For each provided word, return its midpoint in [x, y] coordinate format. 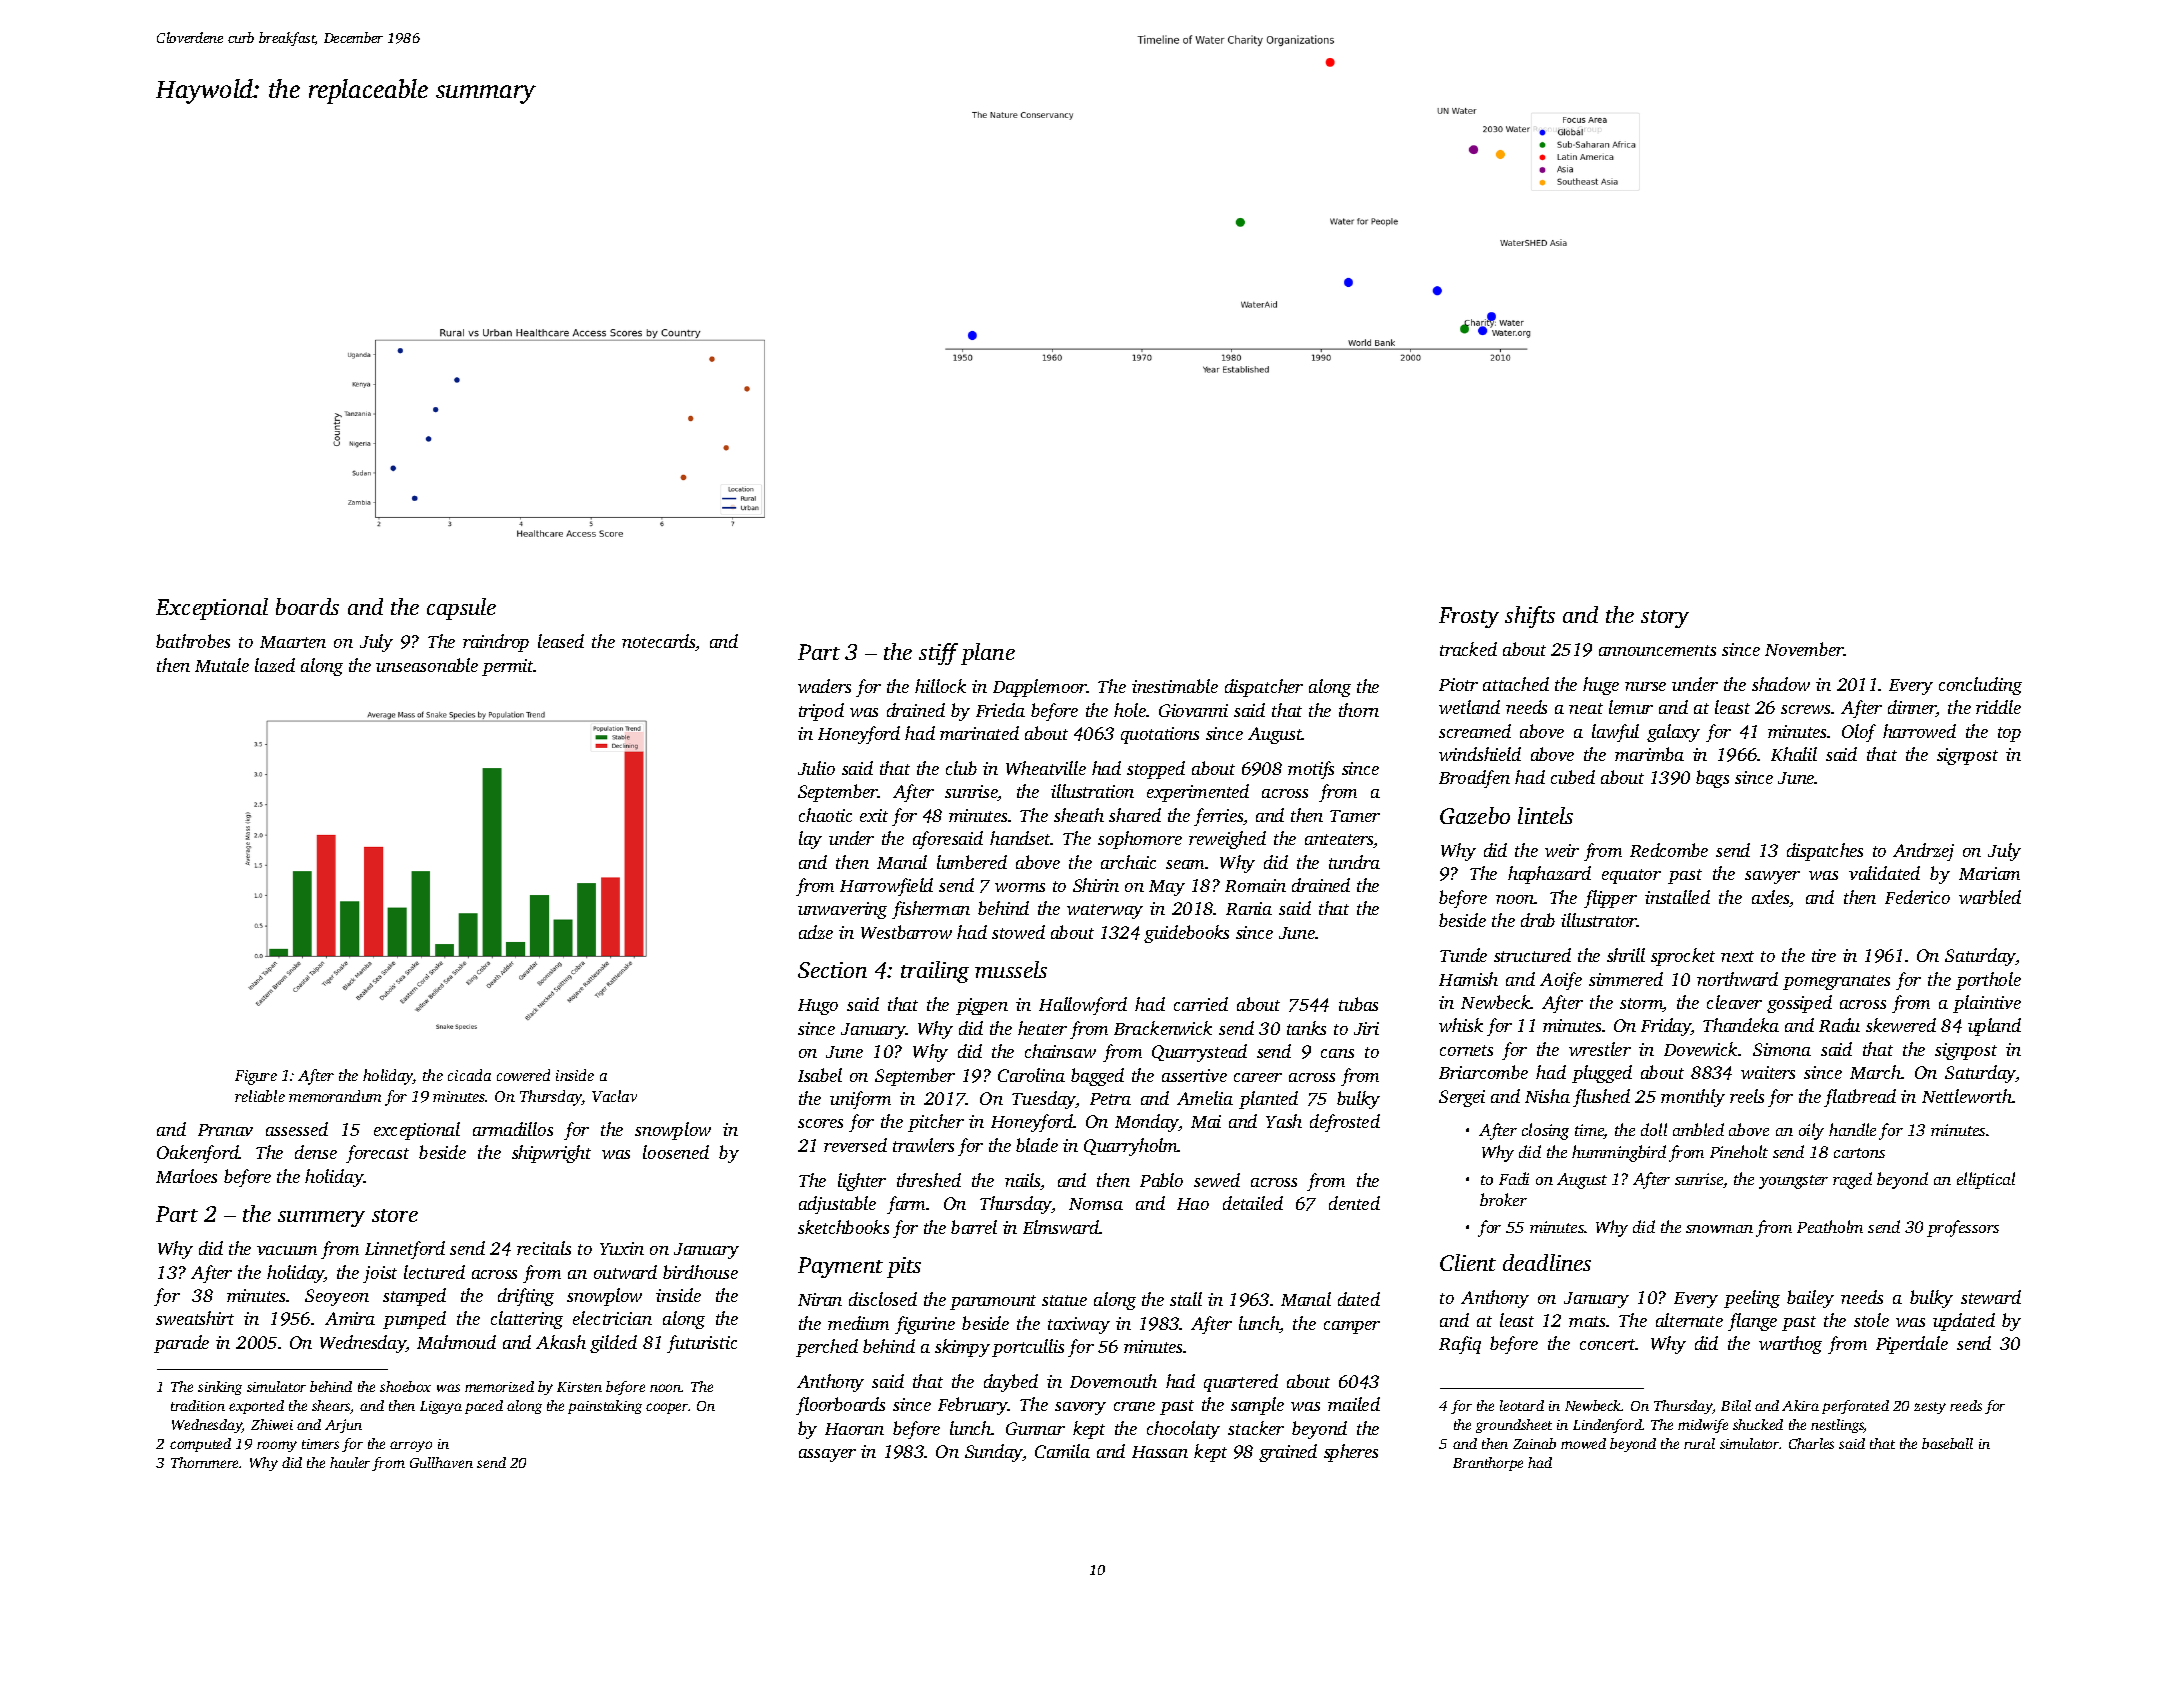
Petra [1110, 1099]
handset [1020, 838]
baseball [1947, 1443]
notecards [659, 642]
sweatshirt [195, 1318]
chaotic [825, 815]
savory [1080, 1408]
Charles [1811, 1443]
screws [1806, 709]
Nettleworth [1967, 1096]
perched [827, 1348]
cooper [667, 1408]
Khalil [1794, 754]
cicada [469, 1075]
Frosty [1469, 617]
